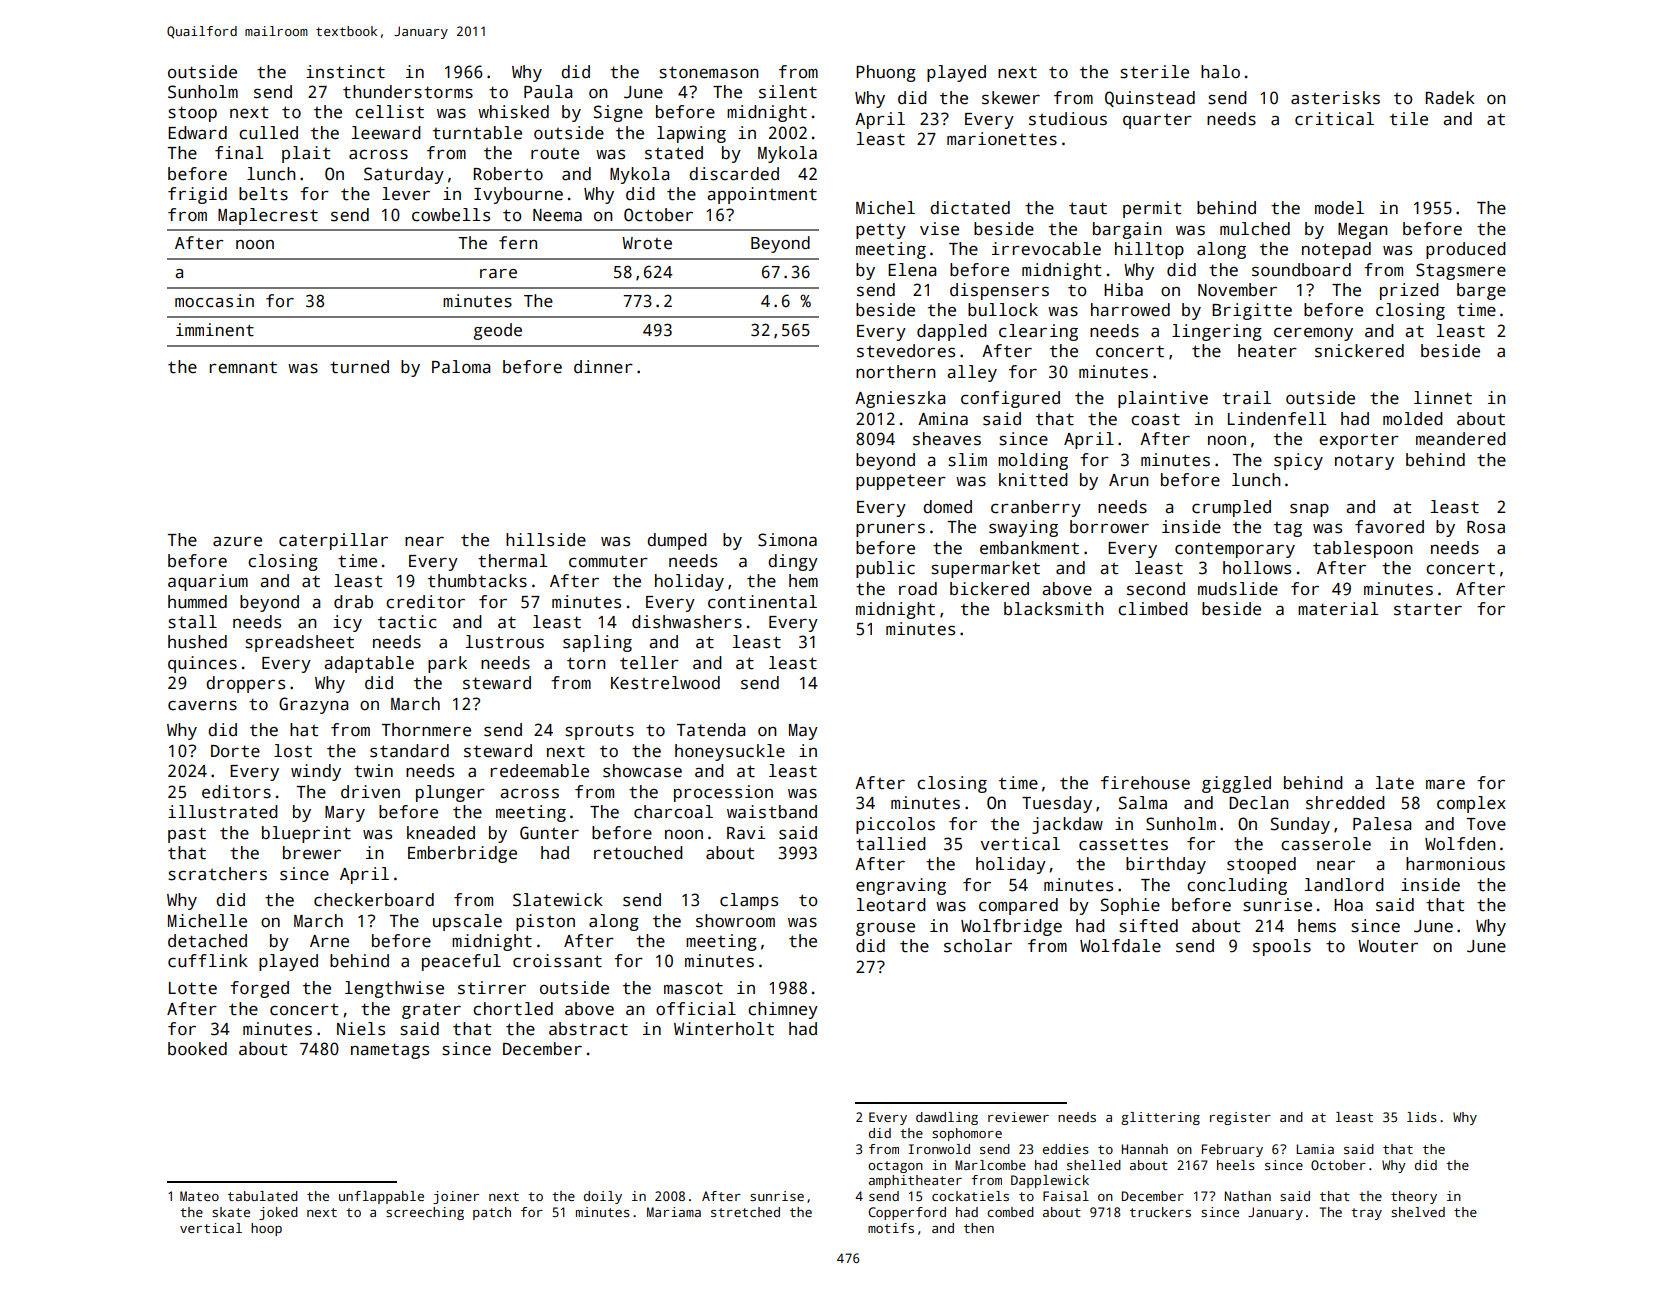 The width and height of the page is (1674, 1293). Describe the element at coordinates (1359, 351) in the page. I see `snickered` at that location.
